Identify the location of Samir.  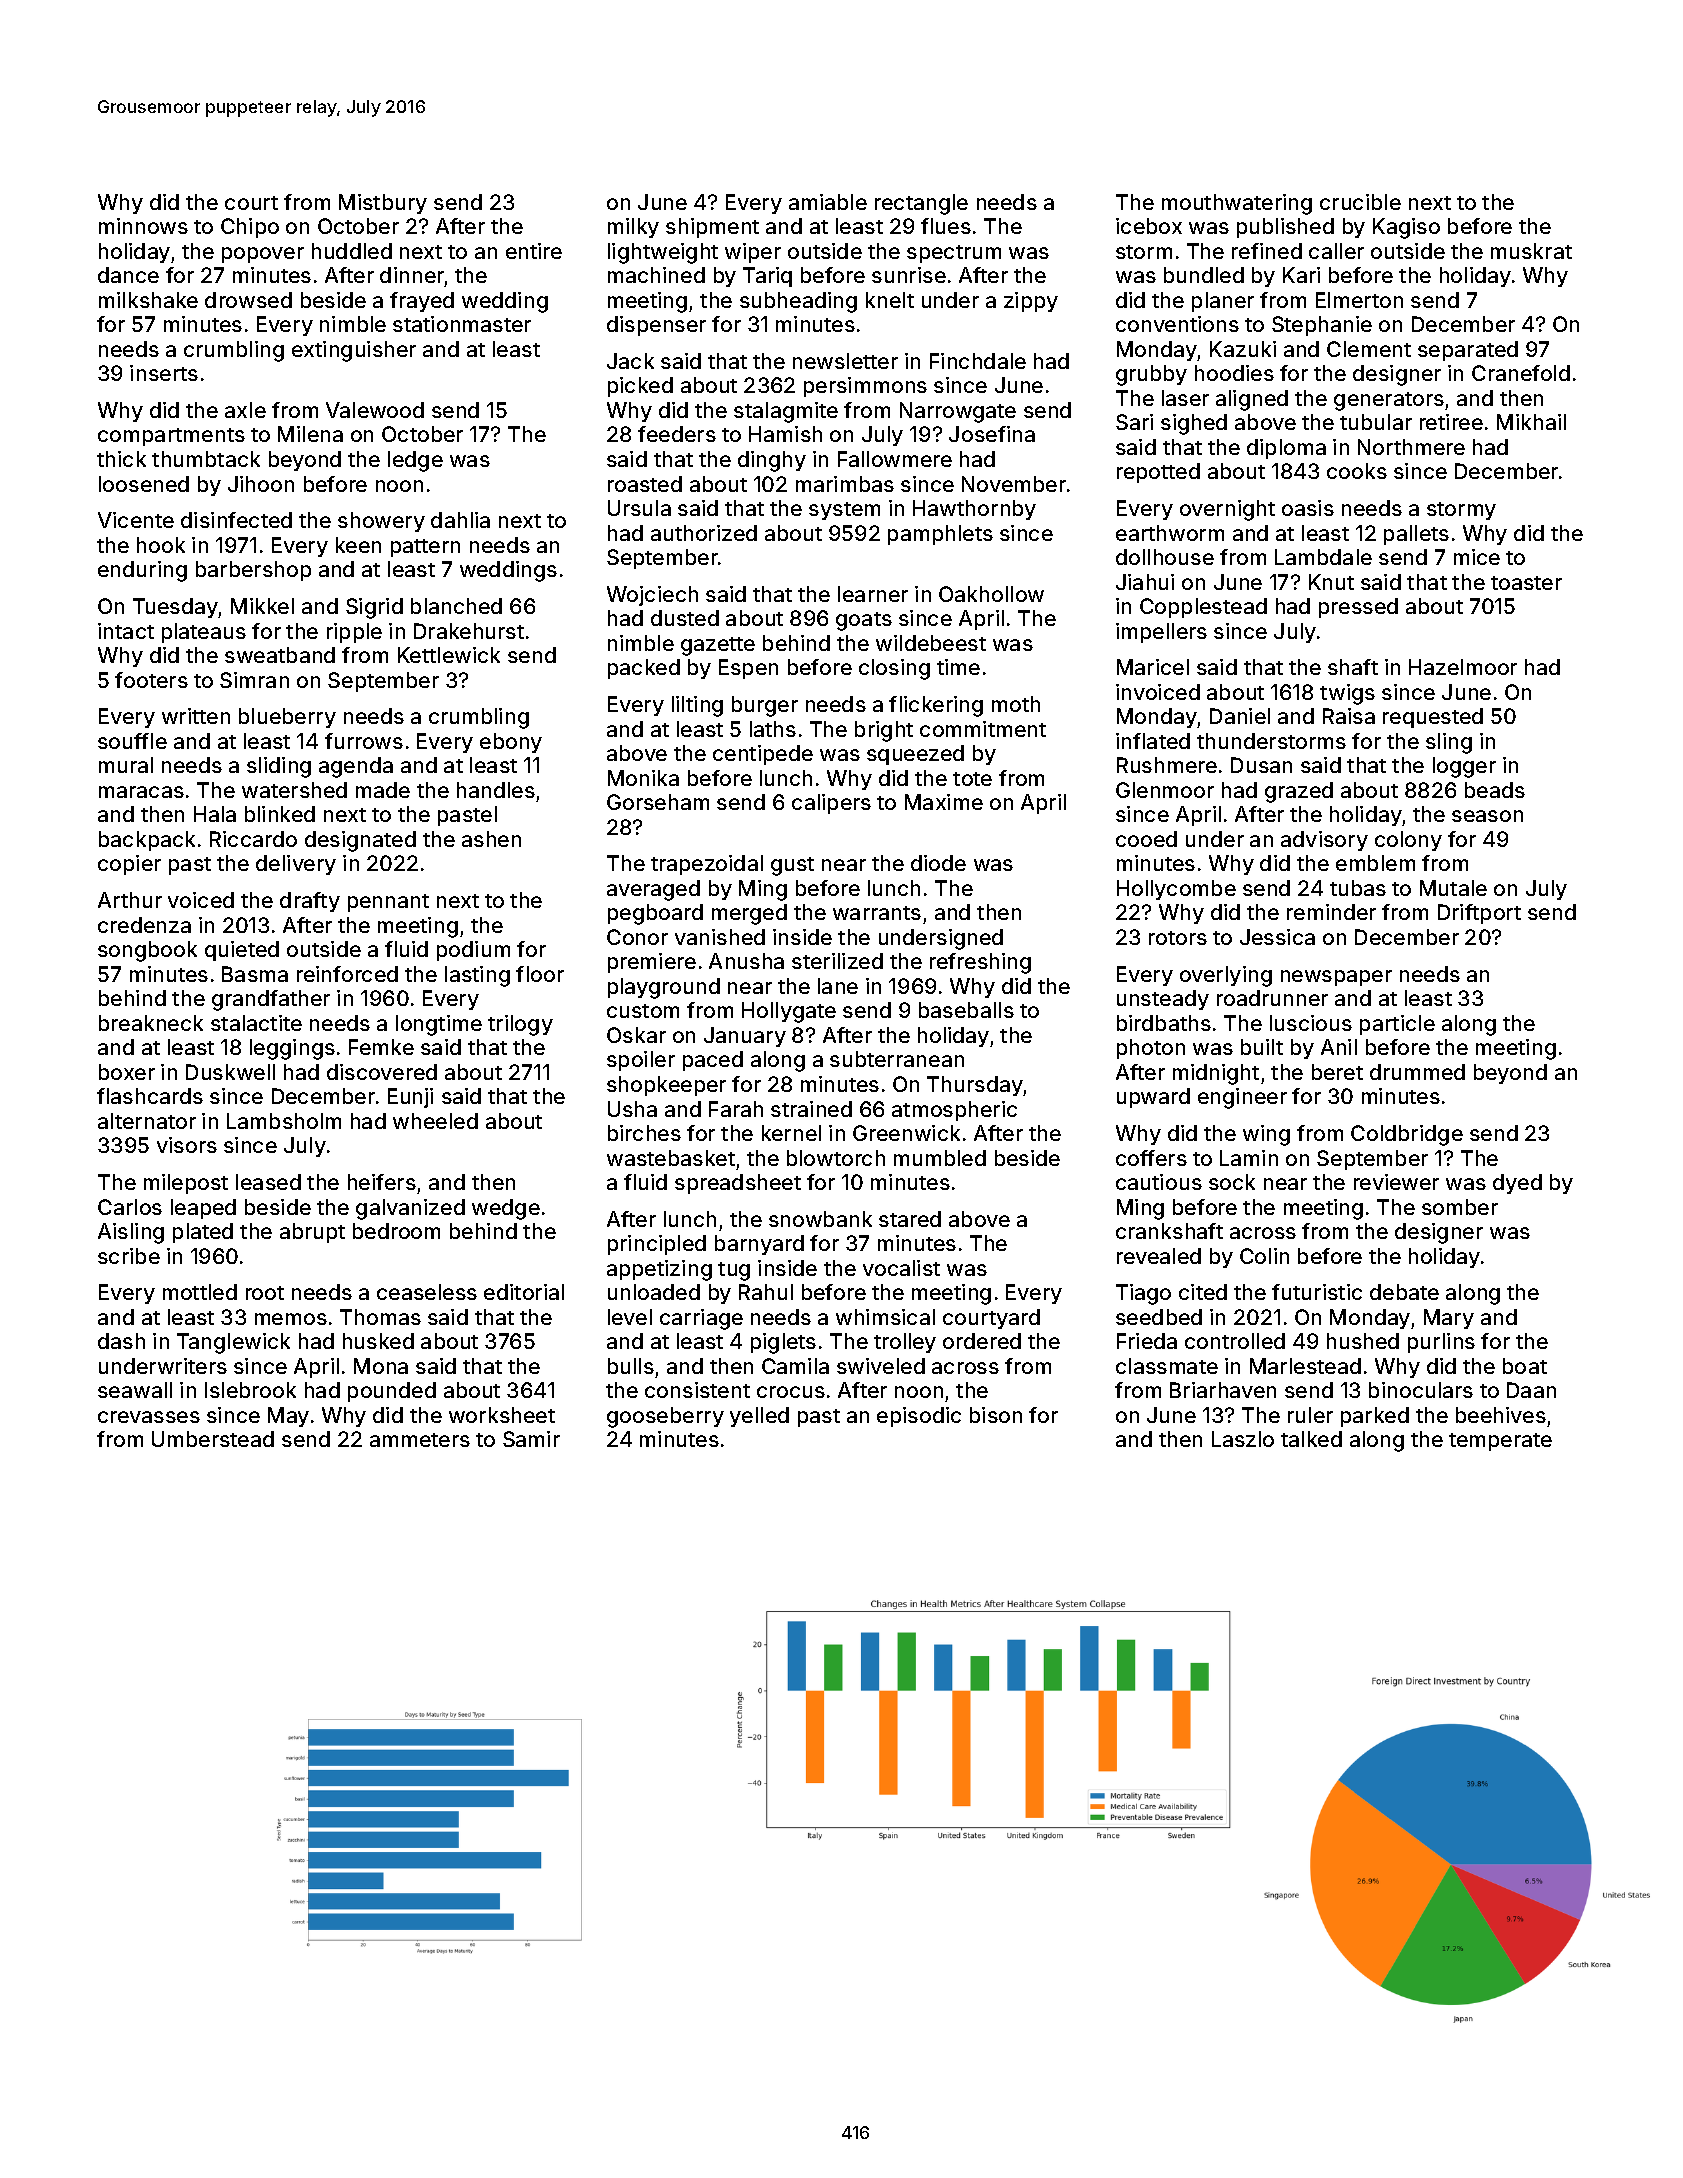
(531, 1439).
